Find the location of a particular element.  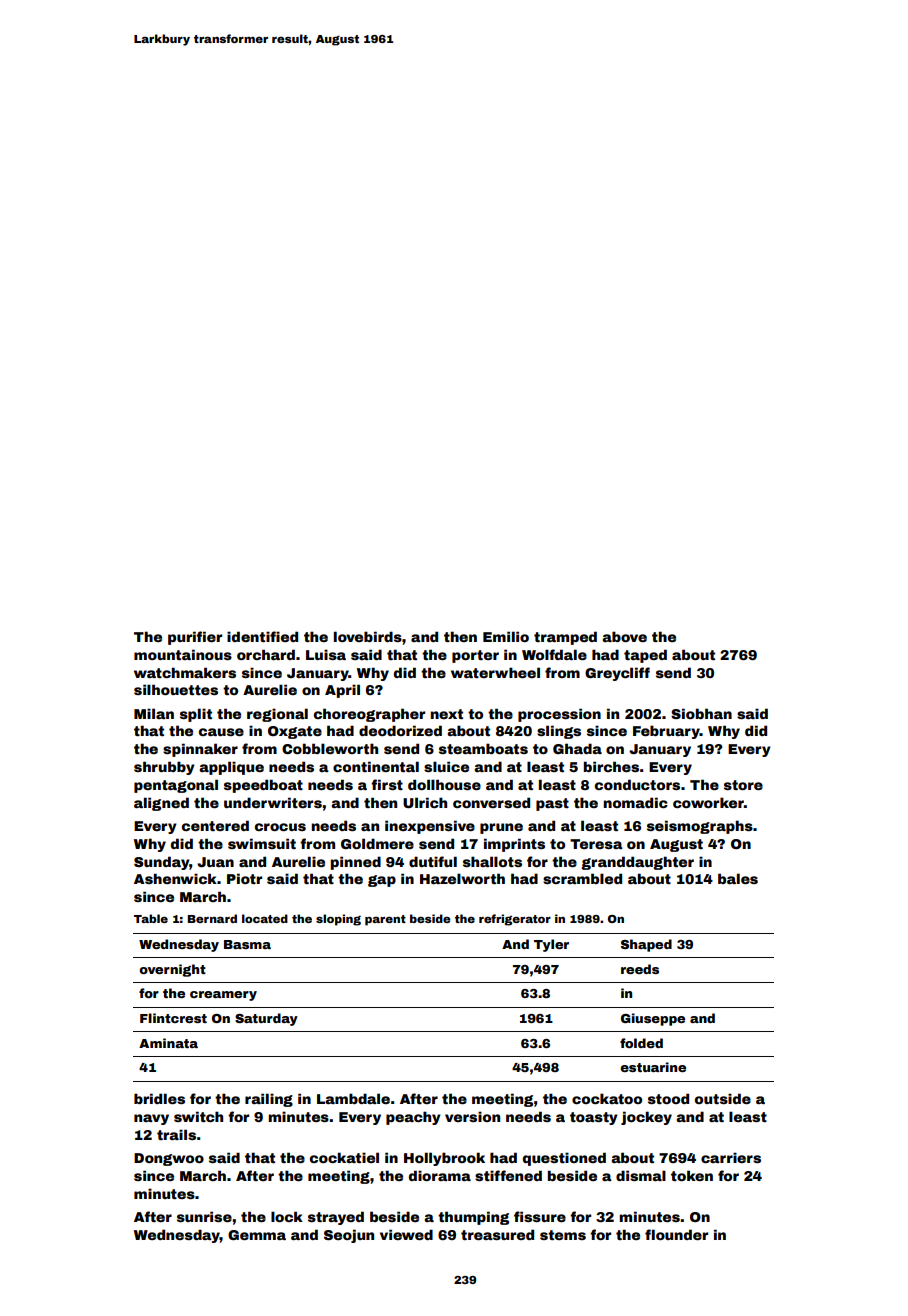

flounder is located at coordinates (676, 1234).
